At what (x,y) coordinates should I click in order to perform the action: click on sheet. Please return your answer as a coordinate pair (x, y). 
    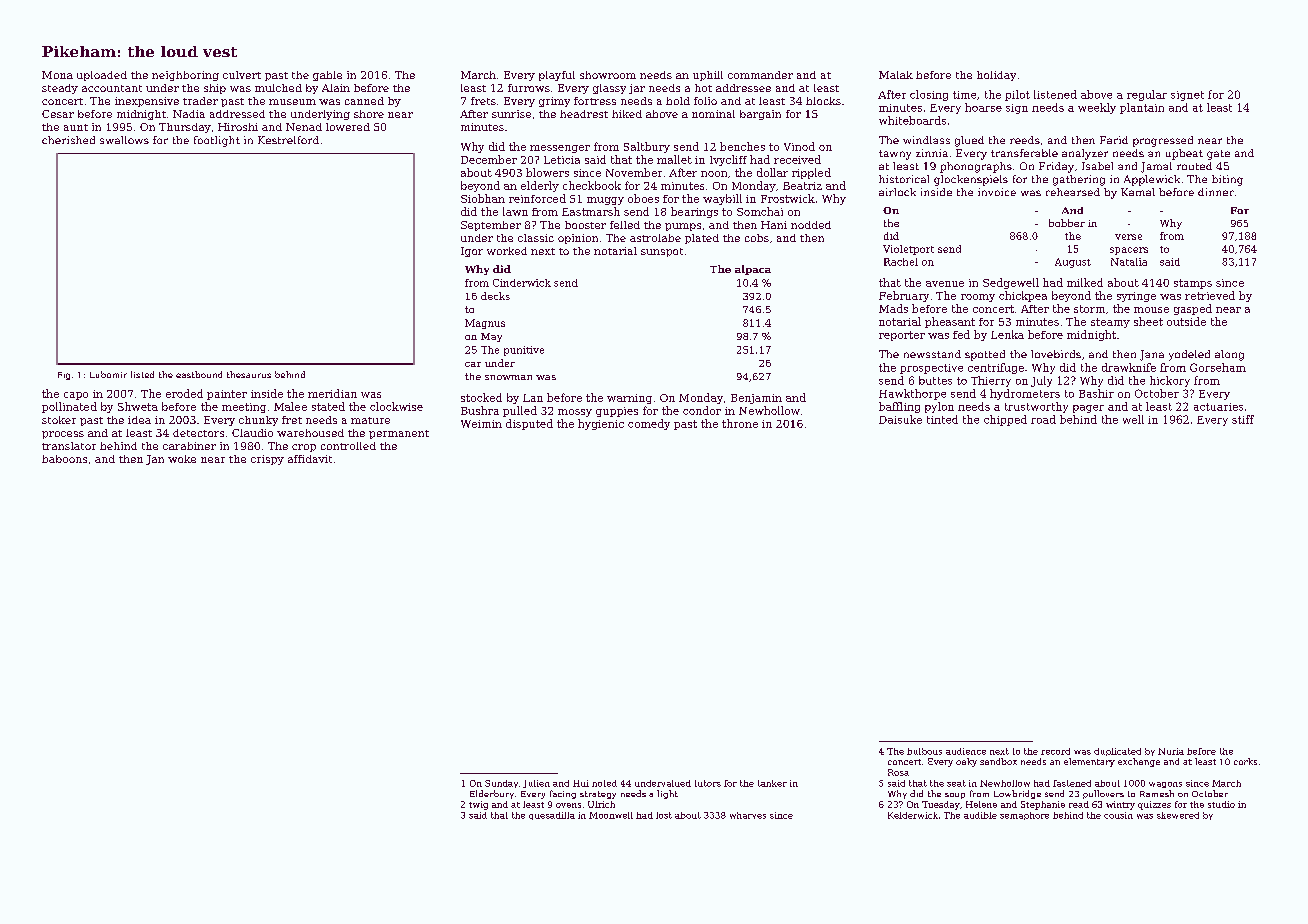
    Looking at the image, I should click on (1148, 321).
